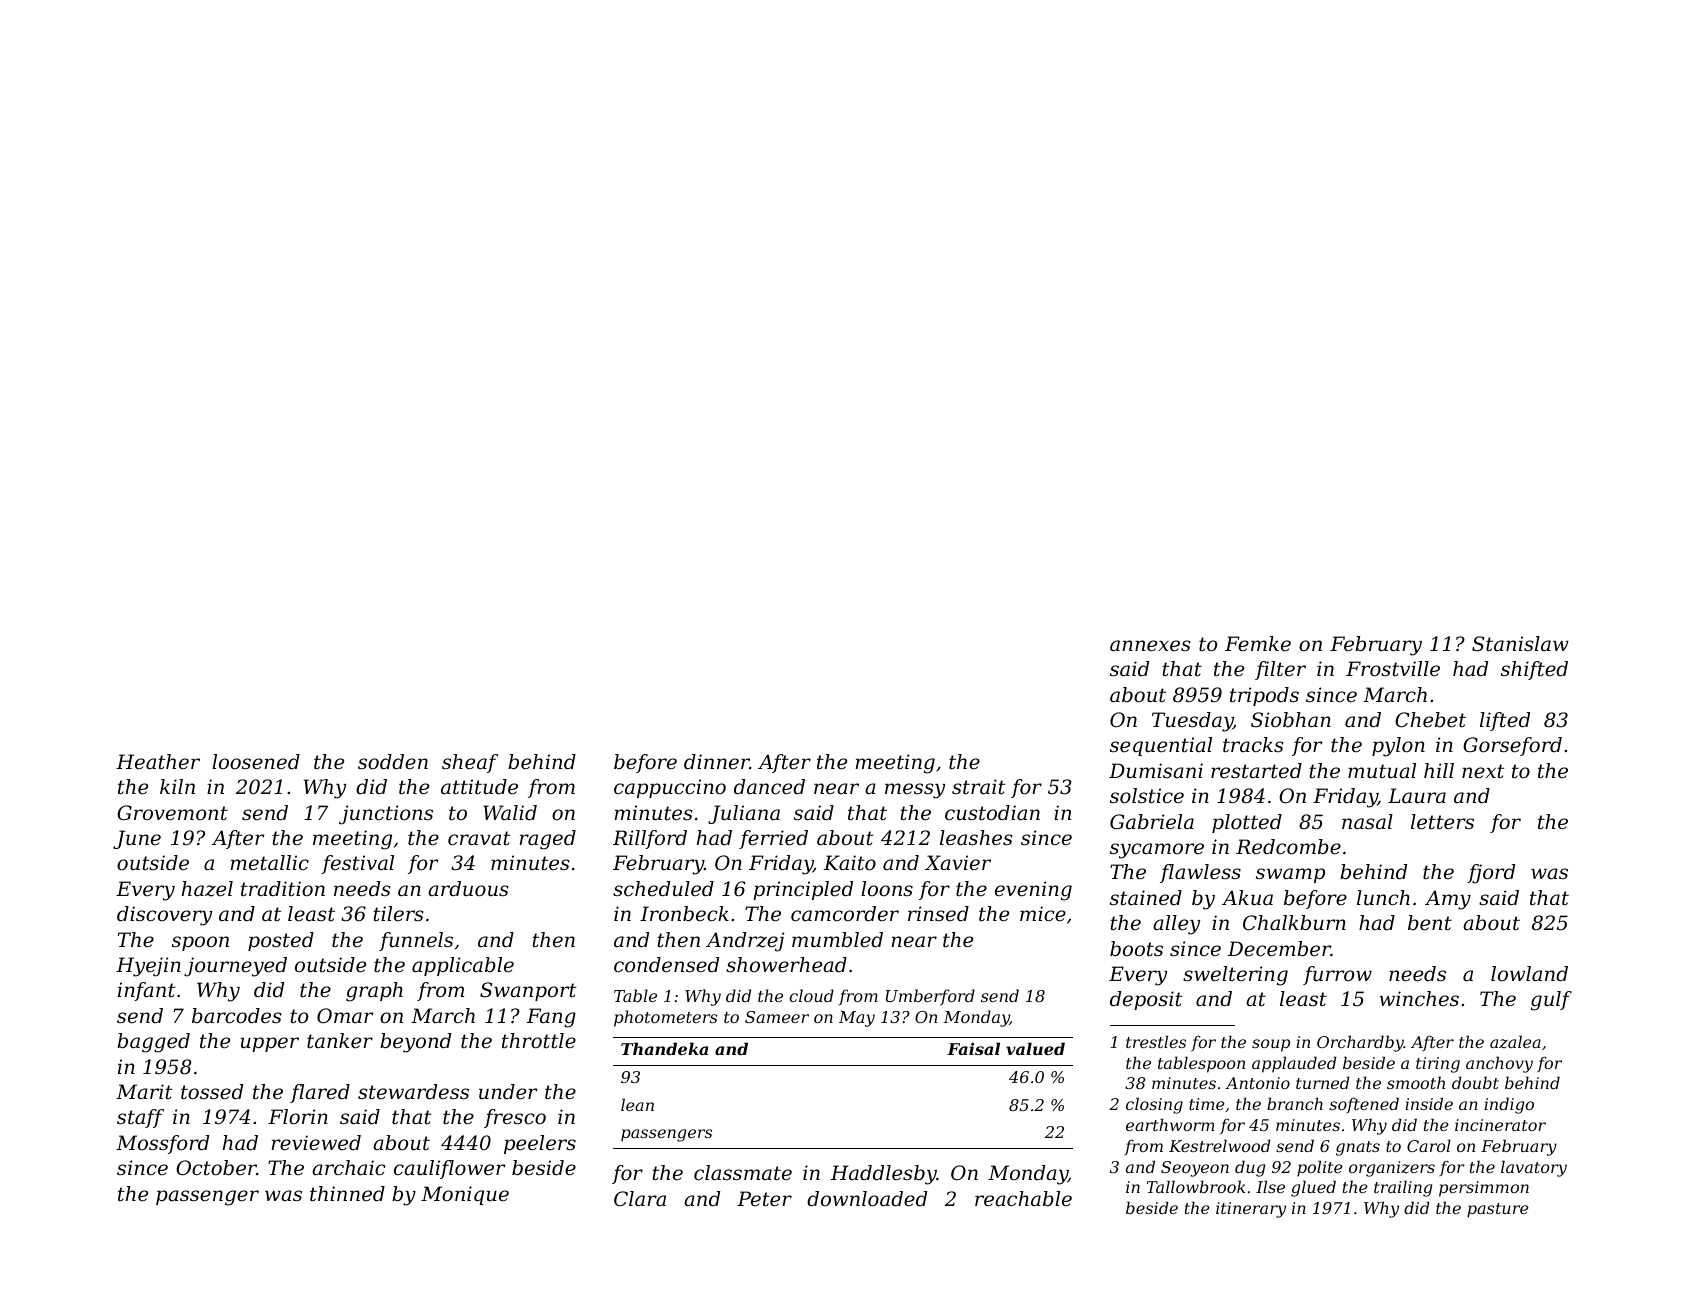 The width and height of the image is (1686, 1303). What do you see at coordinates (717, 762) in the image?
I see `dinner` at bounding box center [717, 762].
